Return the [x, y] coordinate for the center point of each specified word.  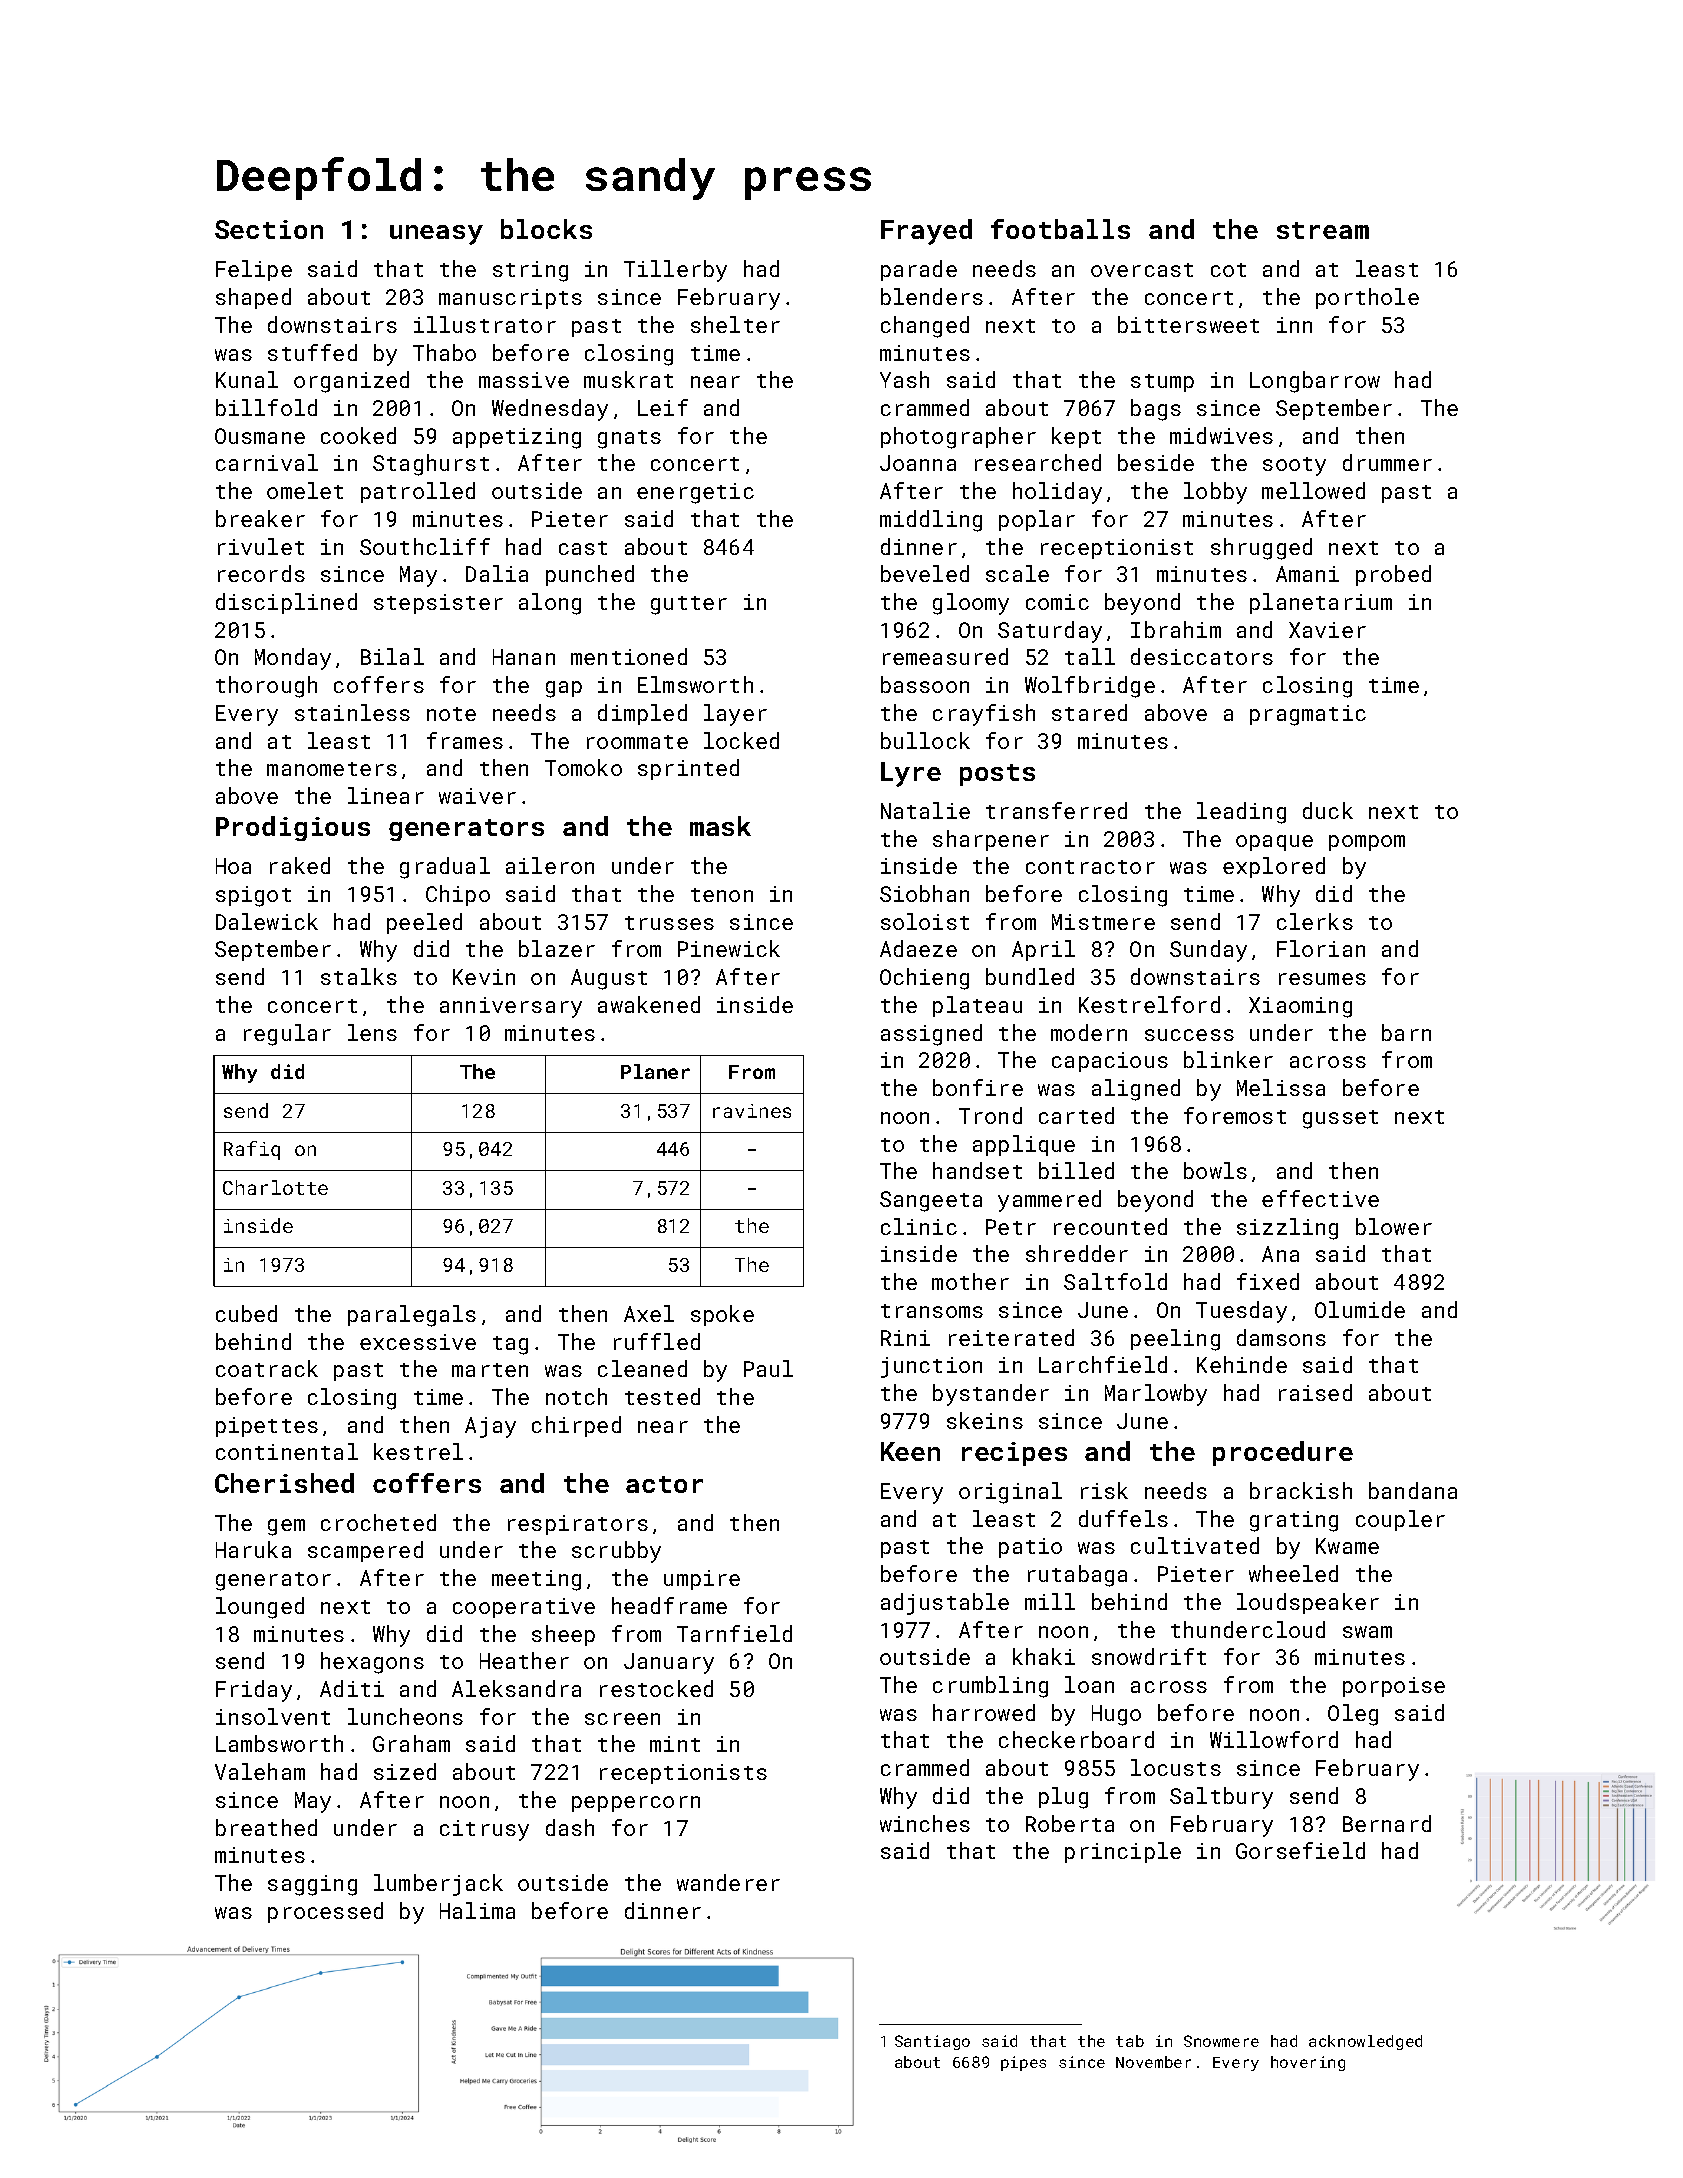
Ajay [490, 1427]
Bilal [392, 656]
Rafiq [252, 1150]
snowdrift [1149, 1656]
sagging [312, 1885]
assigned [931, 1035]
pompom [1367, 843]
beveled [925, 573]
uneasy [436, 235]
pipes [1023, 2063]
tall [1090, 656]
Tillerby [675, 271]
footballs [1060, 229]
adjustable [945, 1604]
